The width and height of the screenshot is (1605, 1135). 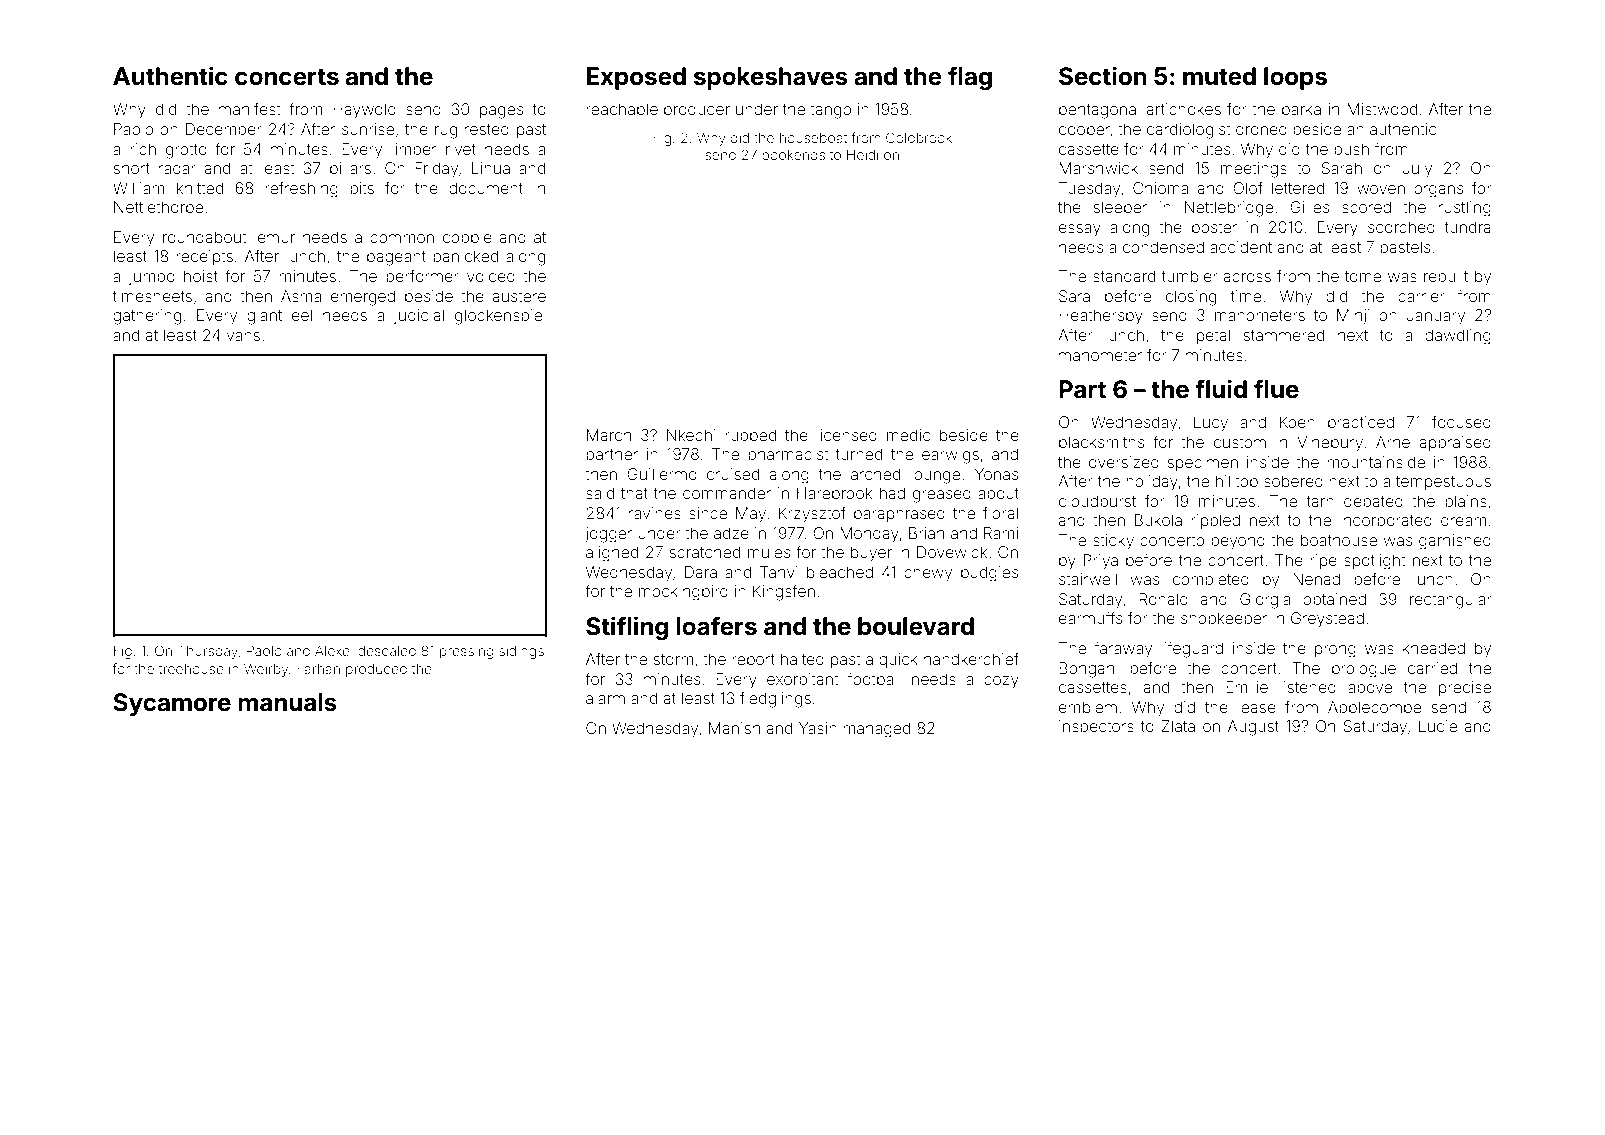 I want to click on spokeshaves, so click(x=771, y=78).
